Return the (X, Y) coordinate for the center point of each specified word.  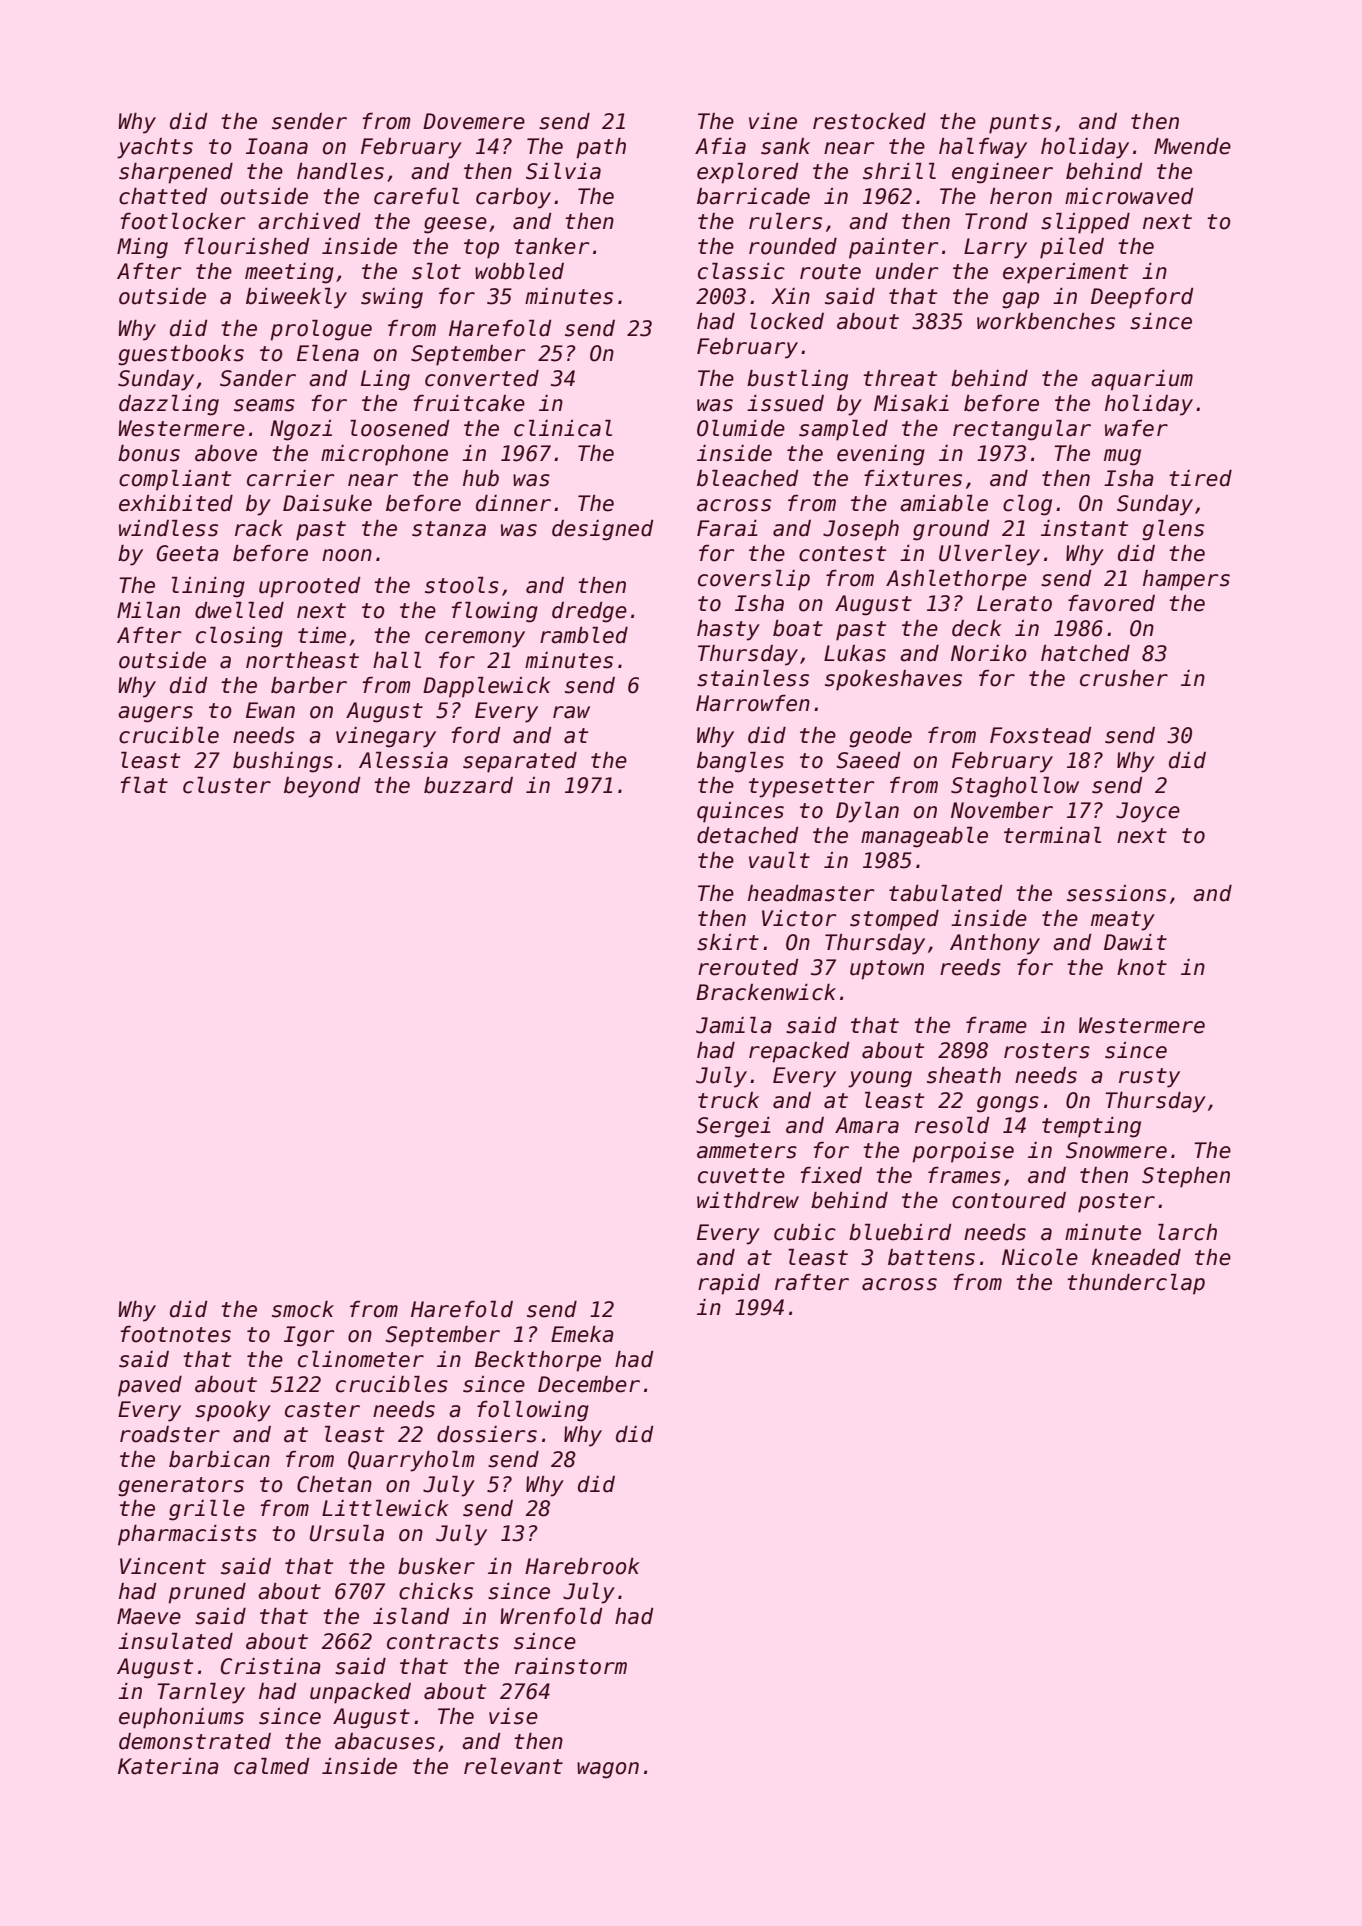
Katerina (168, 1766)
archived (309, 221)
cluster (227, 785)
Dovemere (474, 121)
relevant (513, 1766)
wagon (608, 1770)
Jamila (734, 1025)
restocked (869, 121)
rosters (1047, 1051)
